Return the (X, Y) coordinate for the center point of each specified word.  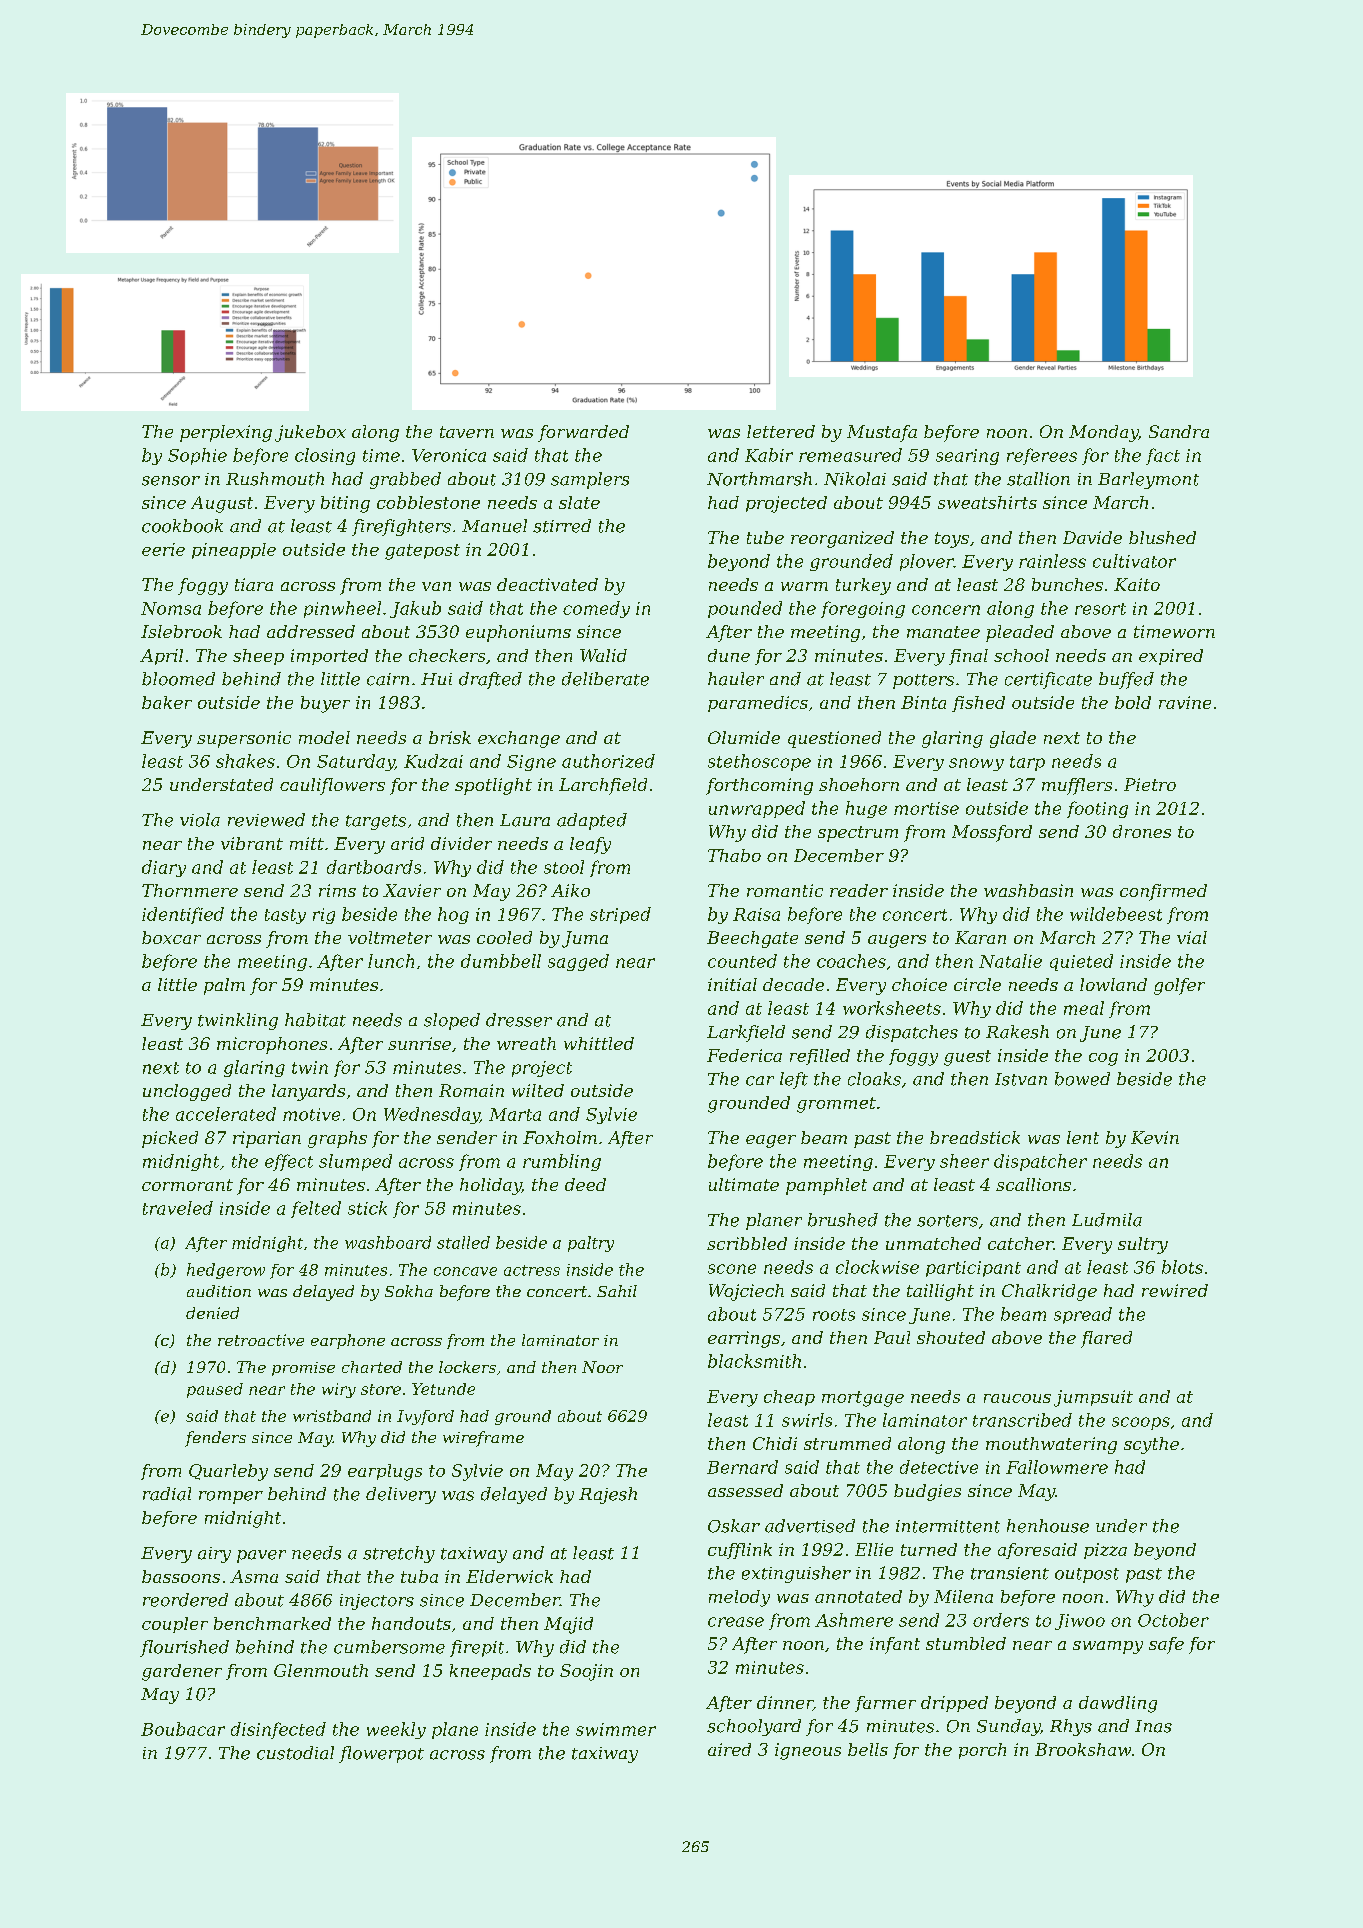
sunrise (419, 1043)
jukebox (310, 433)
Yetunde (443, 1389)
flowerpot (381, 1754)
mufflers (1077, 786)
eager (771, 1141)
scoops (1141, 1423)
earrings (744, 1339)
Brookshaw (1083, 1749)
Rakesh (1017, 1032)
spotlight (493, 786)
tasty (285, 916)
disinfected (278, 1730)
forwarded (583, 433)
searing (967, 457)
